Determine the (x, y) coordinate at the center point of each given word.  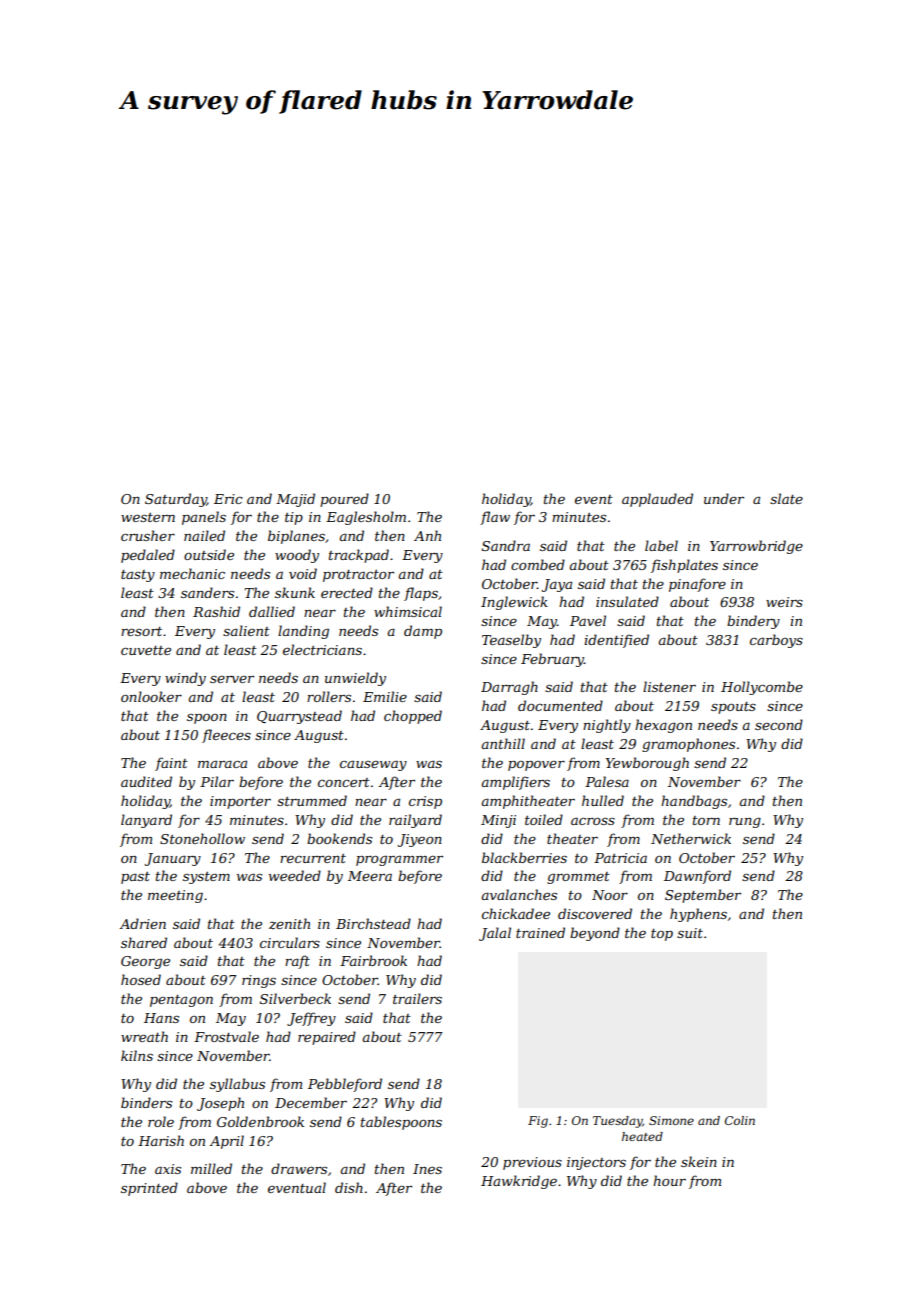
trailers (417, 998)
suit (690, 933)
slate (786, 498)
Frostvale (226, 1036)
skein (699, 1161)
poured (344, 500)
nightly (607, 726)
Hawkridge (519, 1182)
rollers (329, 696)
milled (211, 1168)
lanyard (146, 821)
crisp (425, 802)
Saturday (176, 500)
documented (560, 705)
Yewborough (647, 764)
